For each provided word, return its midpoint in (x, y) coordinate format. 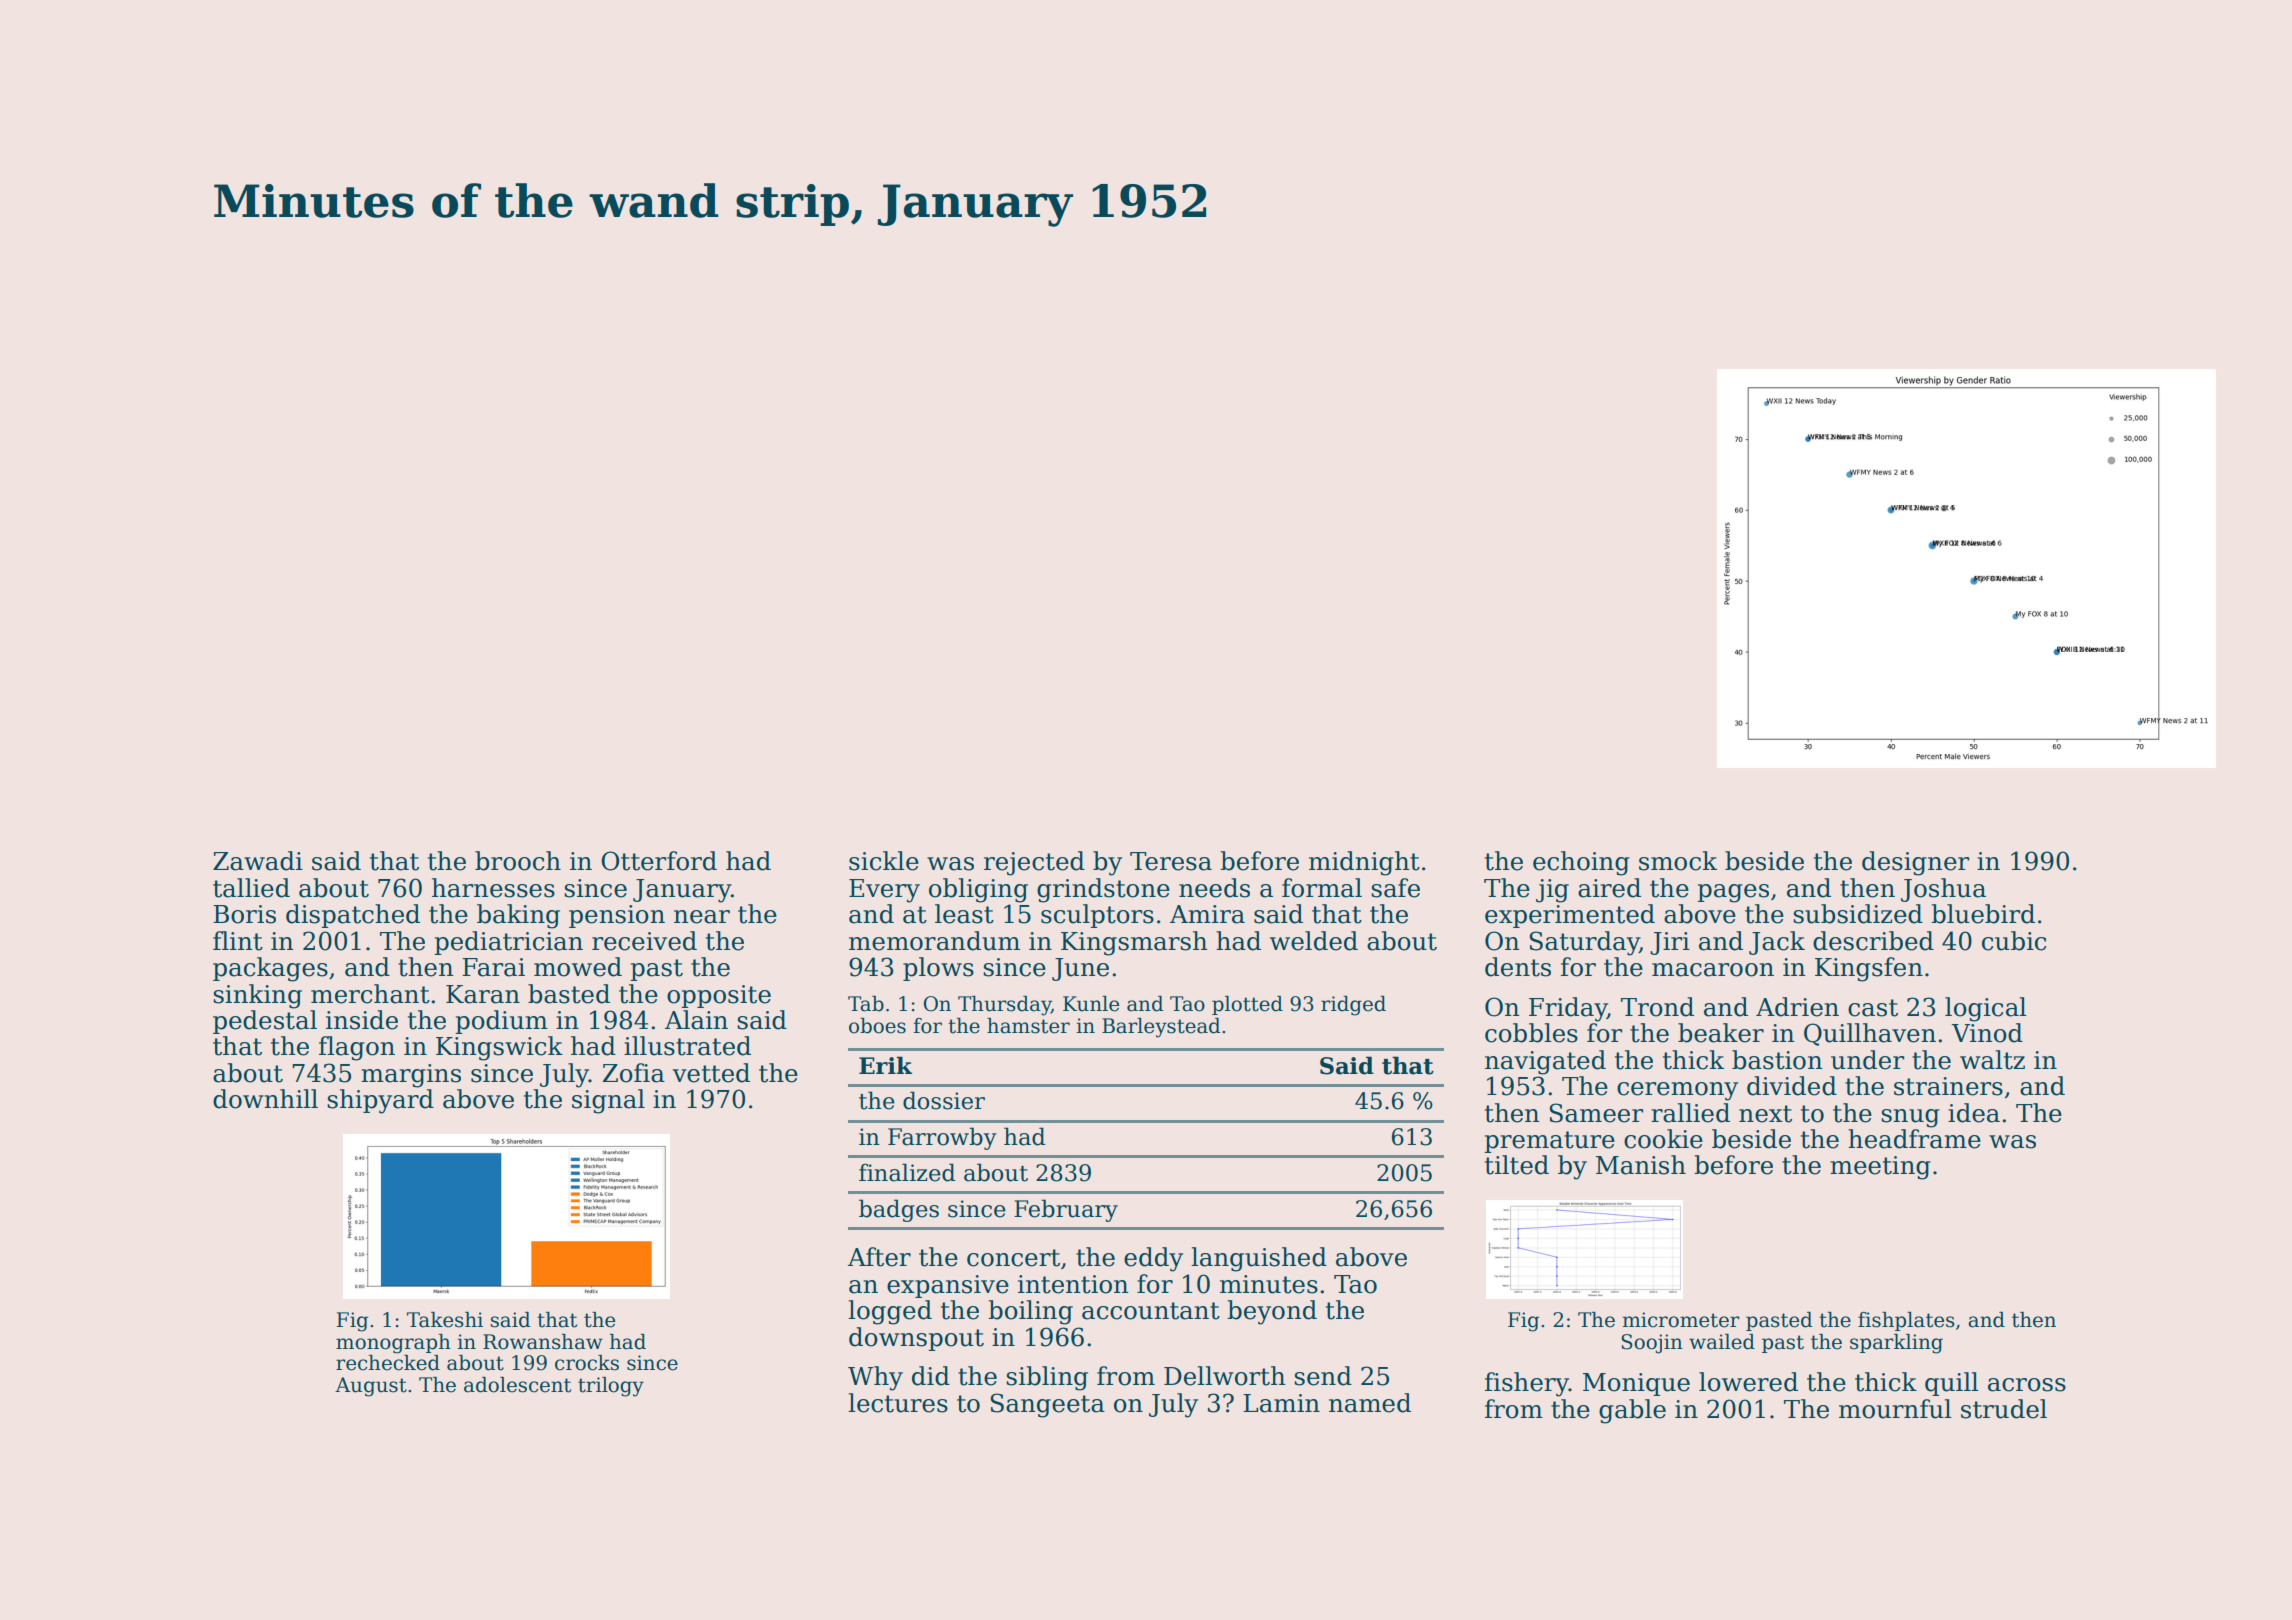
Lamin (1282, 1403)
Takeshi (445, 1320)
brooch (518, 861)
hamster (1028, 1026)
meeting (1881, 1168)
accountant (1151, 1311)
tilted (1517, 1165)
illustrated (687, 1046)
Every (884, 891)
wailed (1722, 1342)
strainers (1948, 1086)
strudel (2004, 1409)
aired (1609, 888)
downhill (265, 1099)
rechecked (388, 1363)
